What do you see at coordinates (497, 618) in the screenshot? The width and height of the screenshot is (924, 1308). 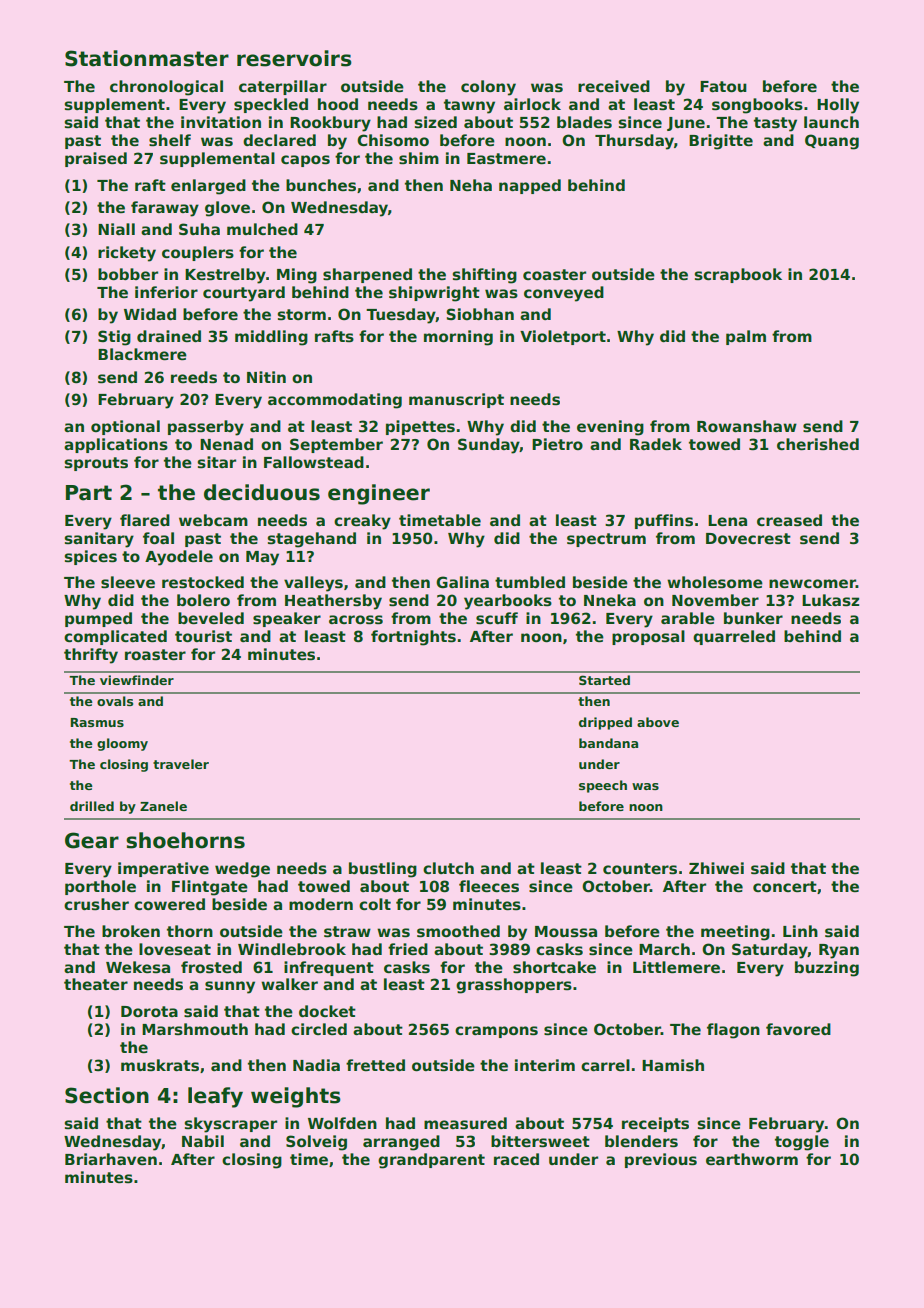 I see `scuff` at bounding box center [497, 618].
